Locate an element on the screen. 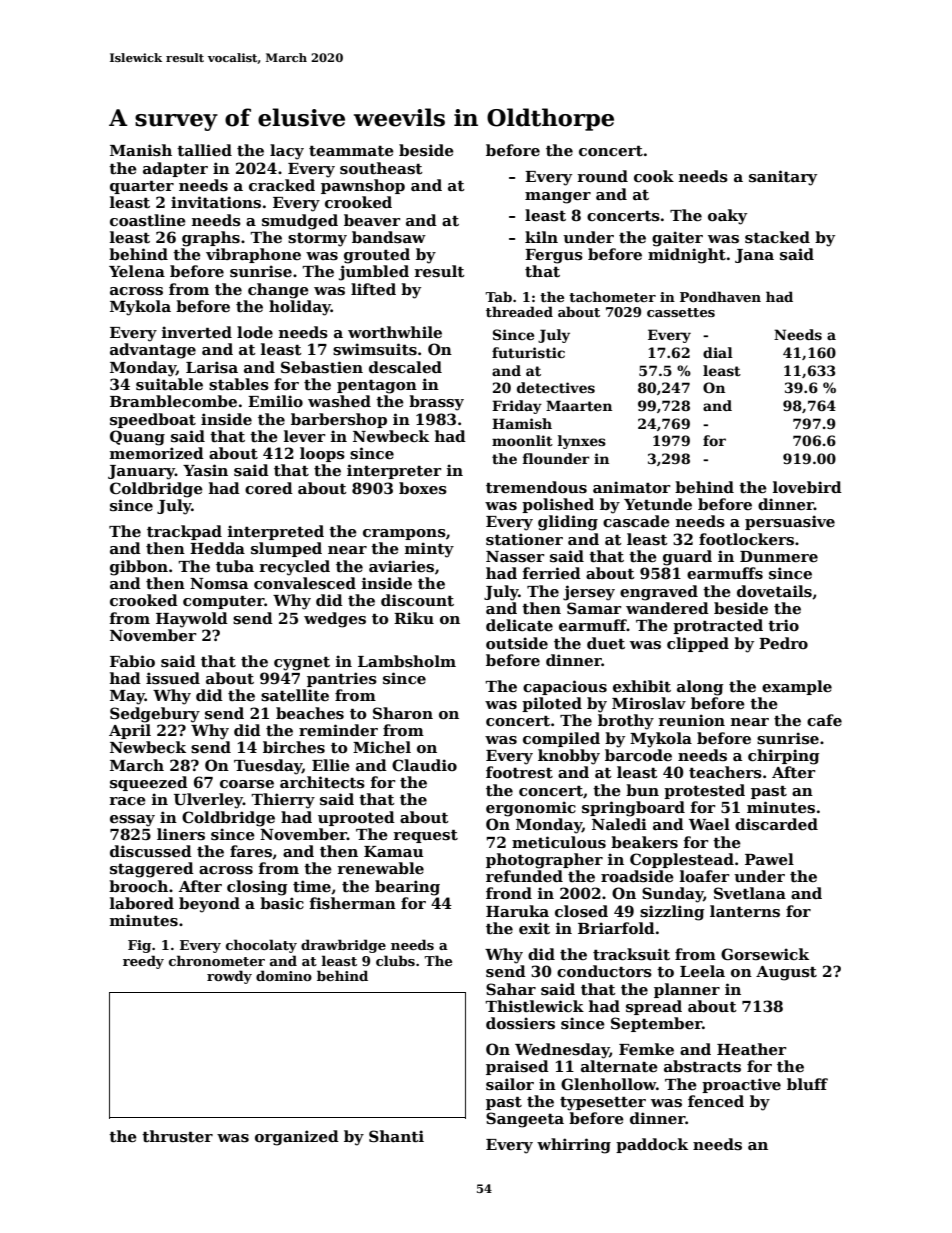 The height and width of the screenshot is (1233, 952). bun is located at coordinates (642, 790).
